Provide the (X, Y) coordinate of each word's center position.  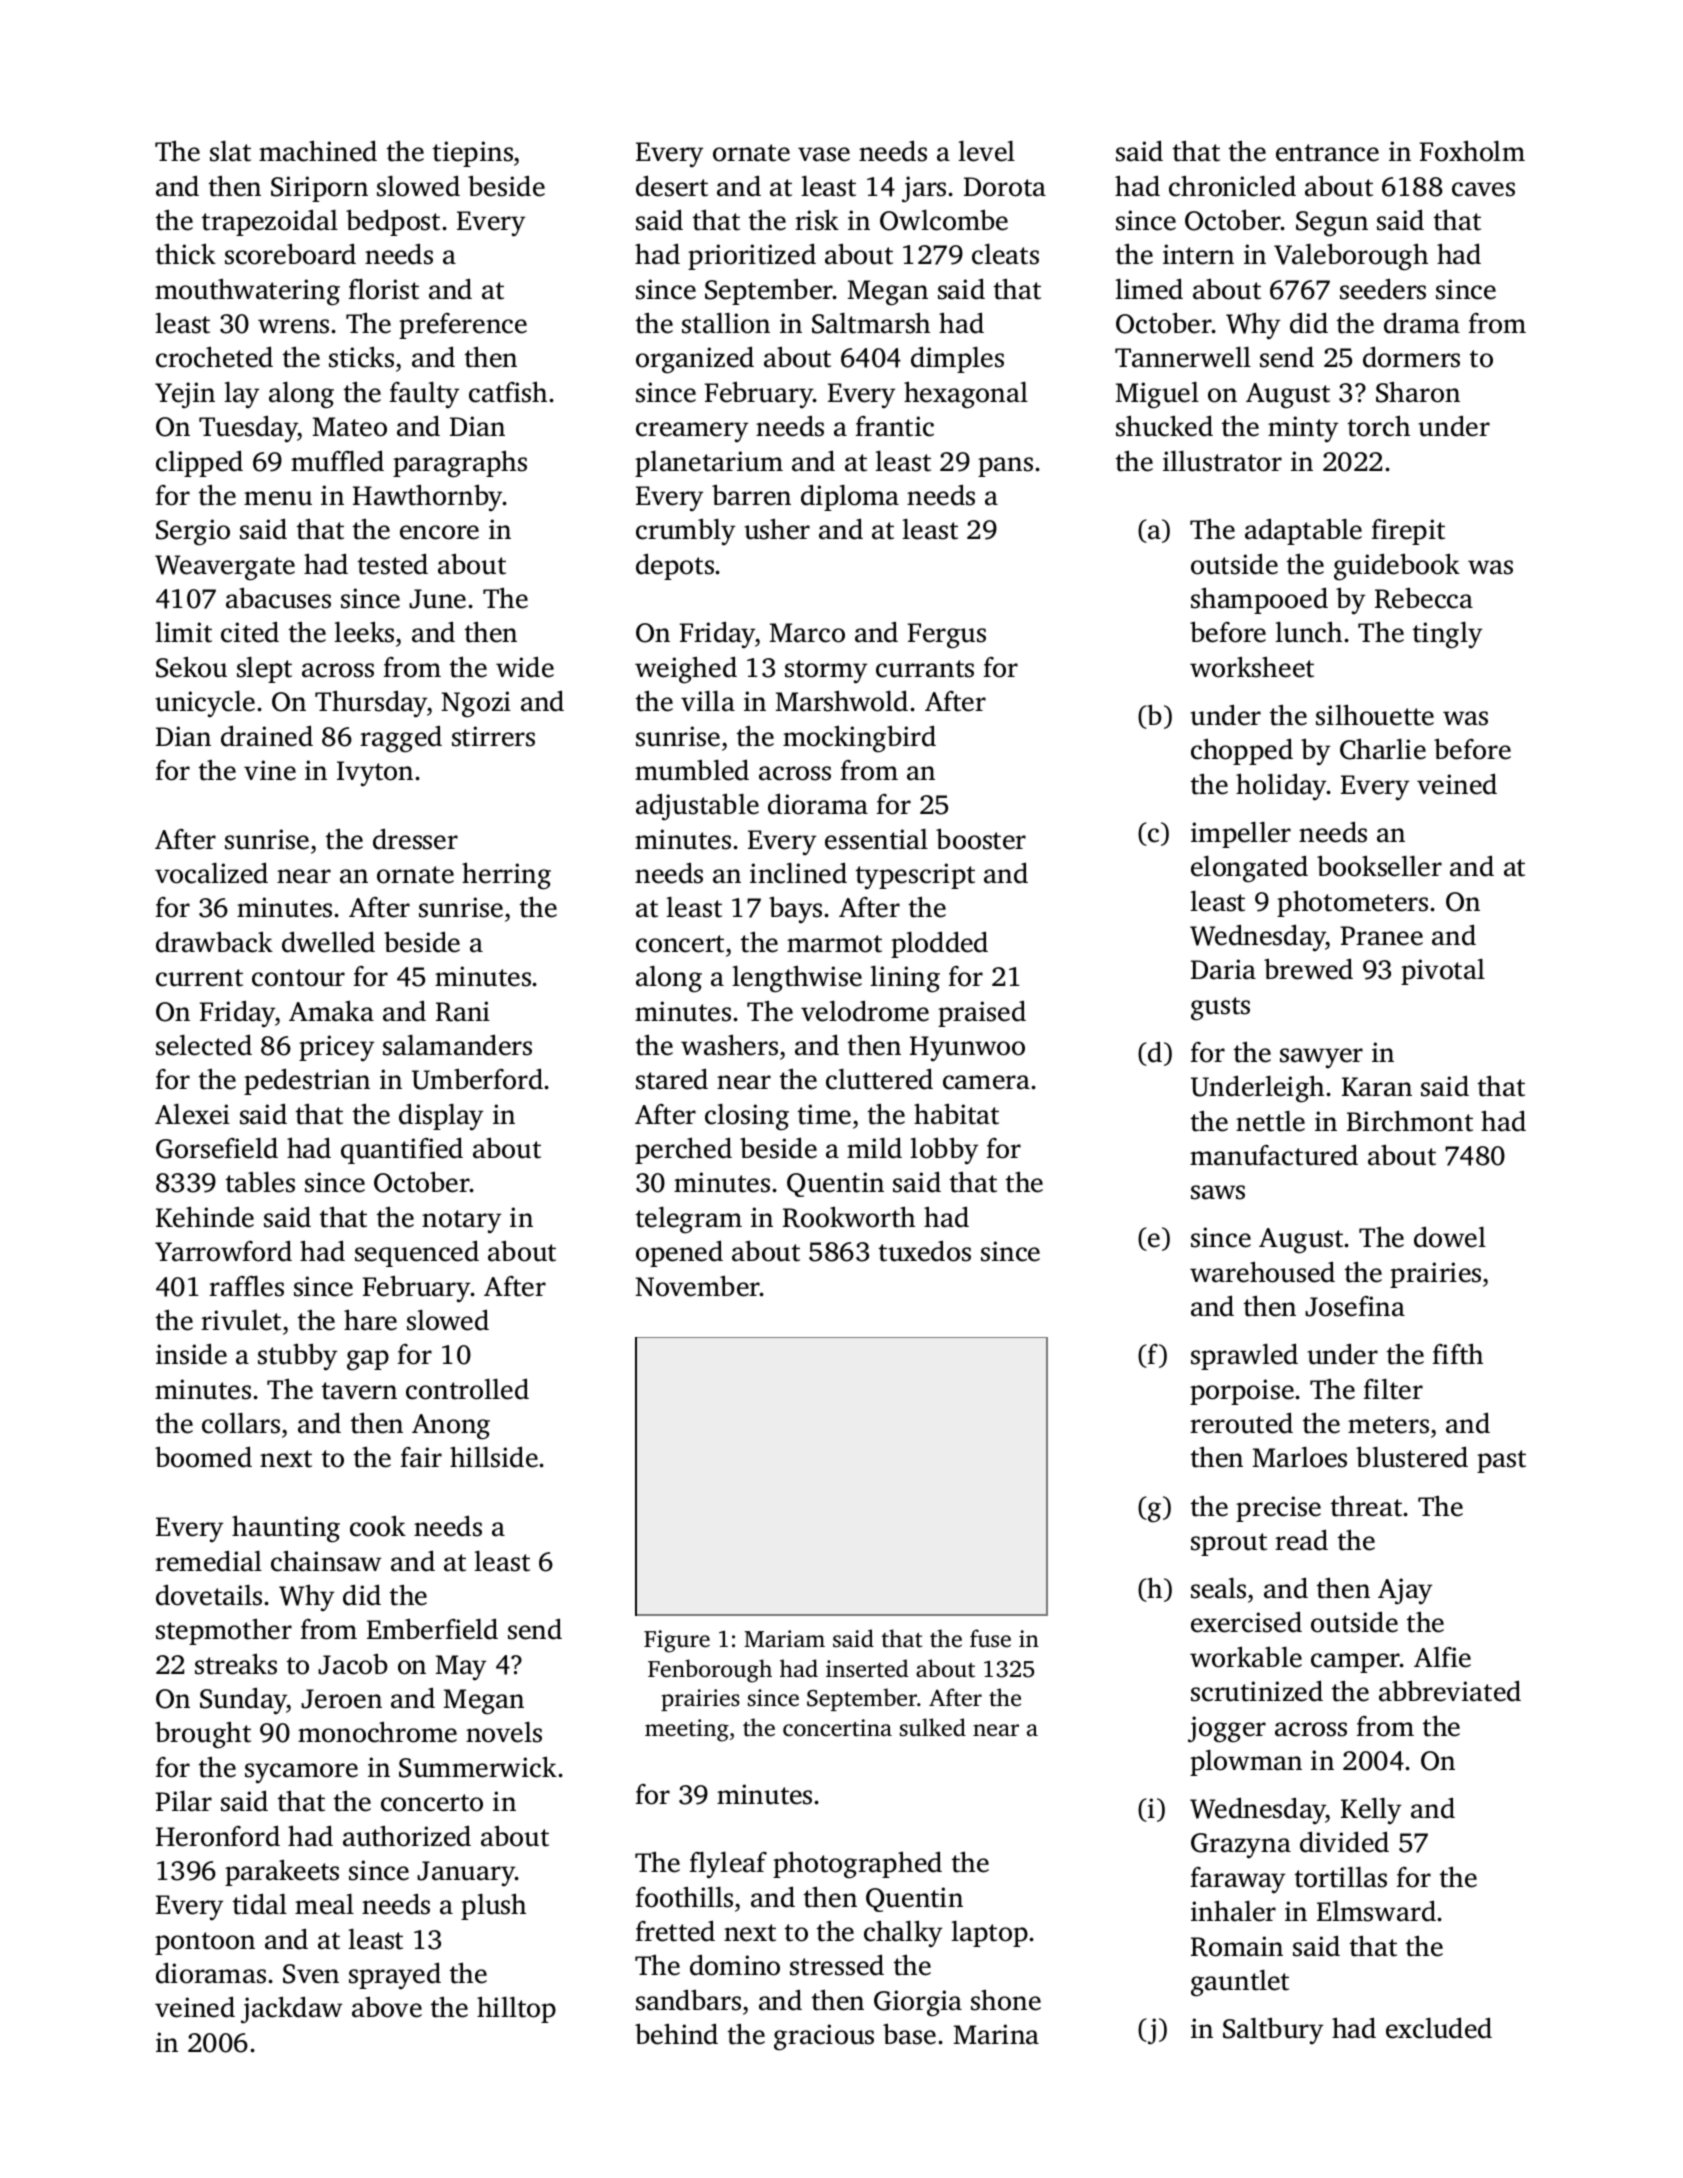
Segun (1332, 224)
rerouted (1241, 1423)
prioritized (752, 256)
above (387, 2007)
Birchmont (1410, 1121)
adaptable (1303, 531)
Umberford (477, 1079)
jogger (1227, 1729)
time (824, 1114)
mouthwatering (247, 292)
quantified (402, 1150)
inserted (867, 1668)
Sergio (193, 532)
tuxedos (925, 1251)
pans (1005, 467)
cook (378, 1526)
